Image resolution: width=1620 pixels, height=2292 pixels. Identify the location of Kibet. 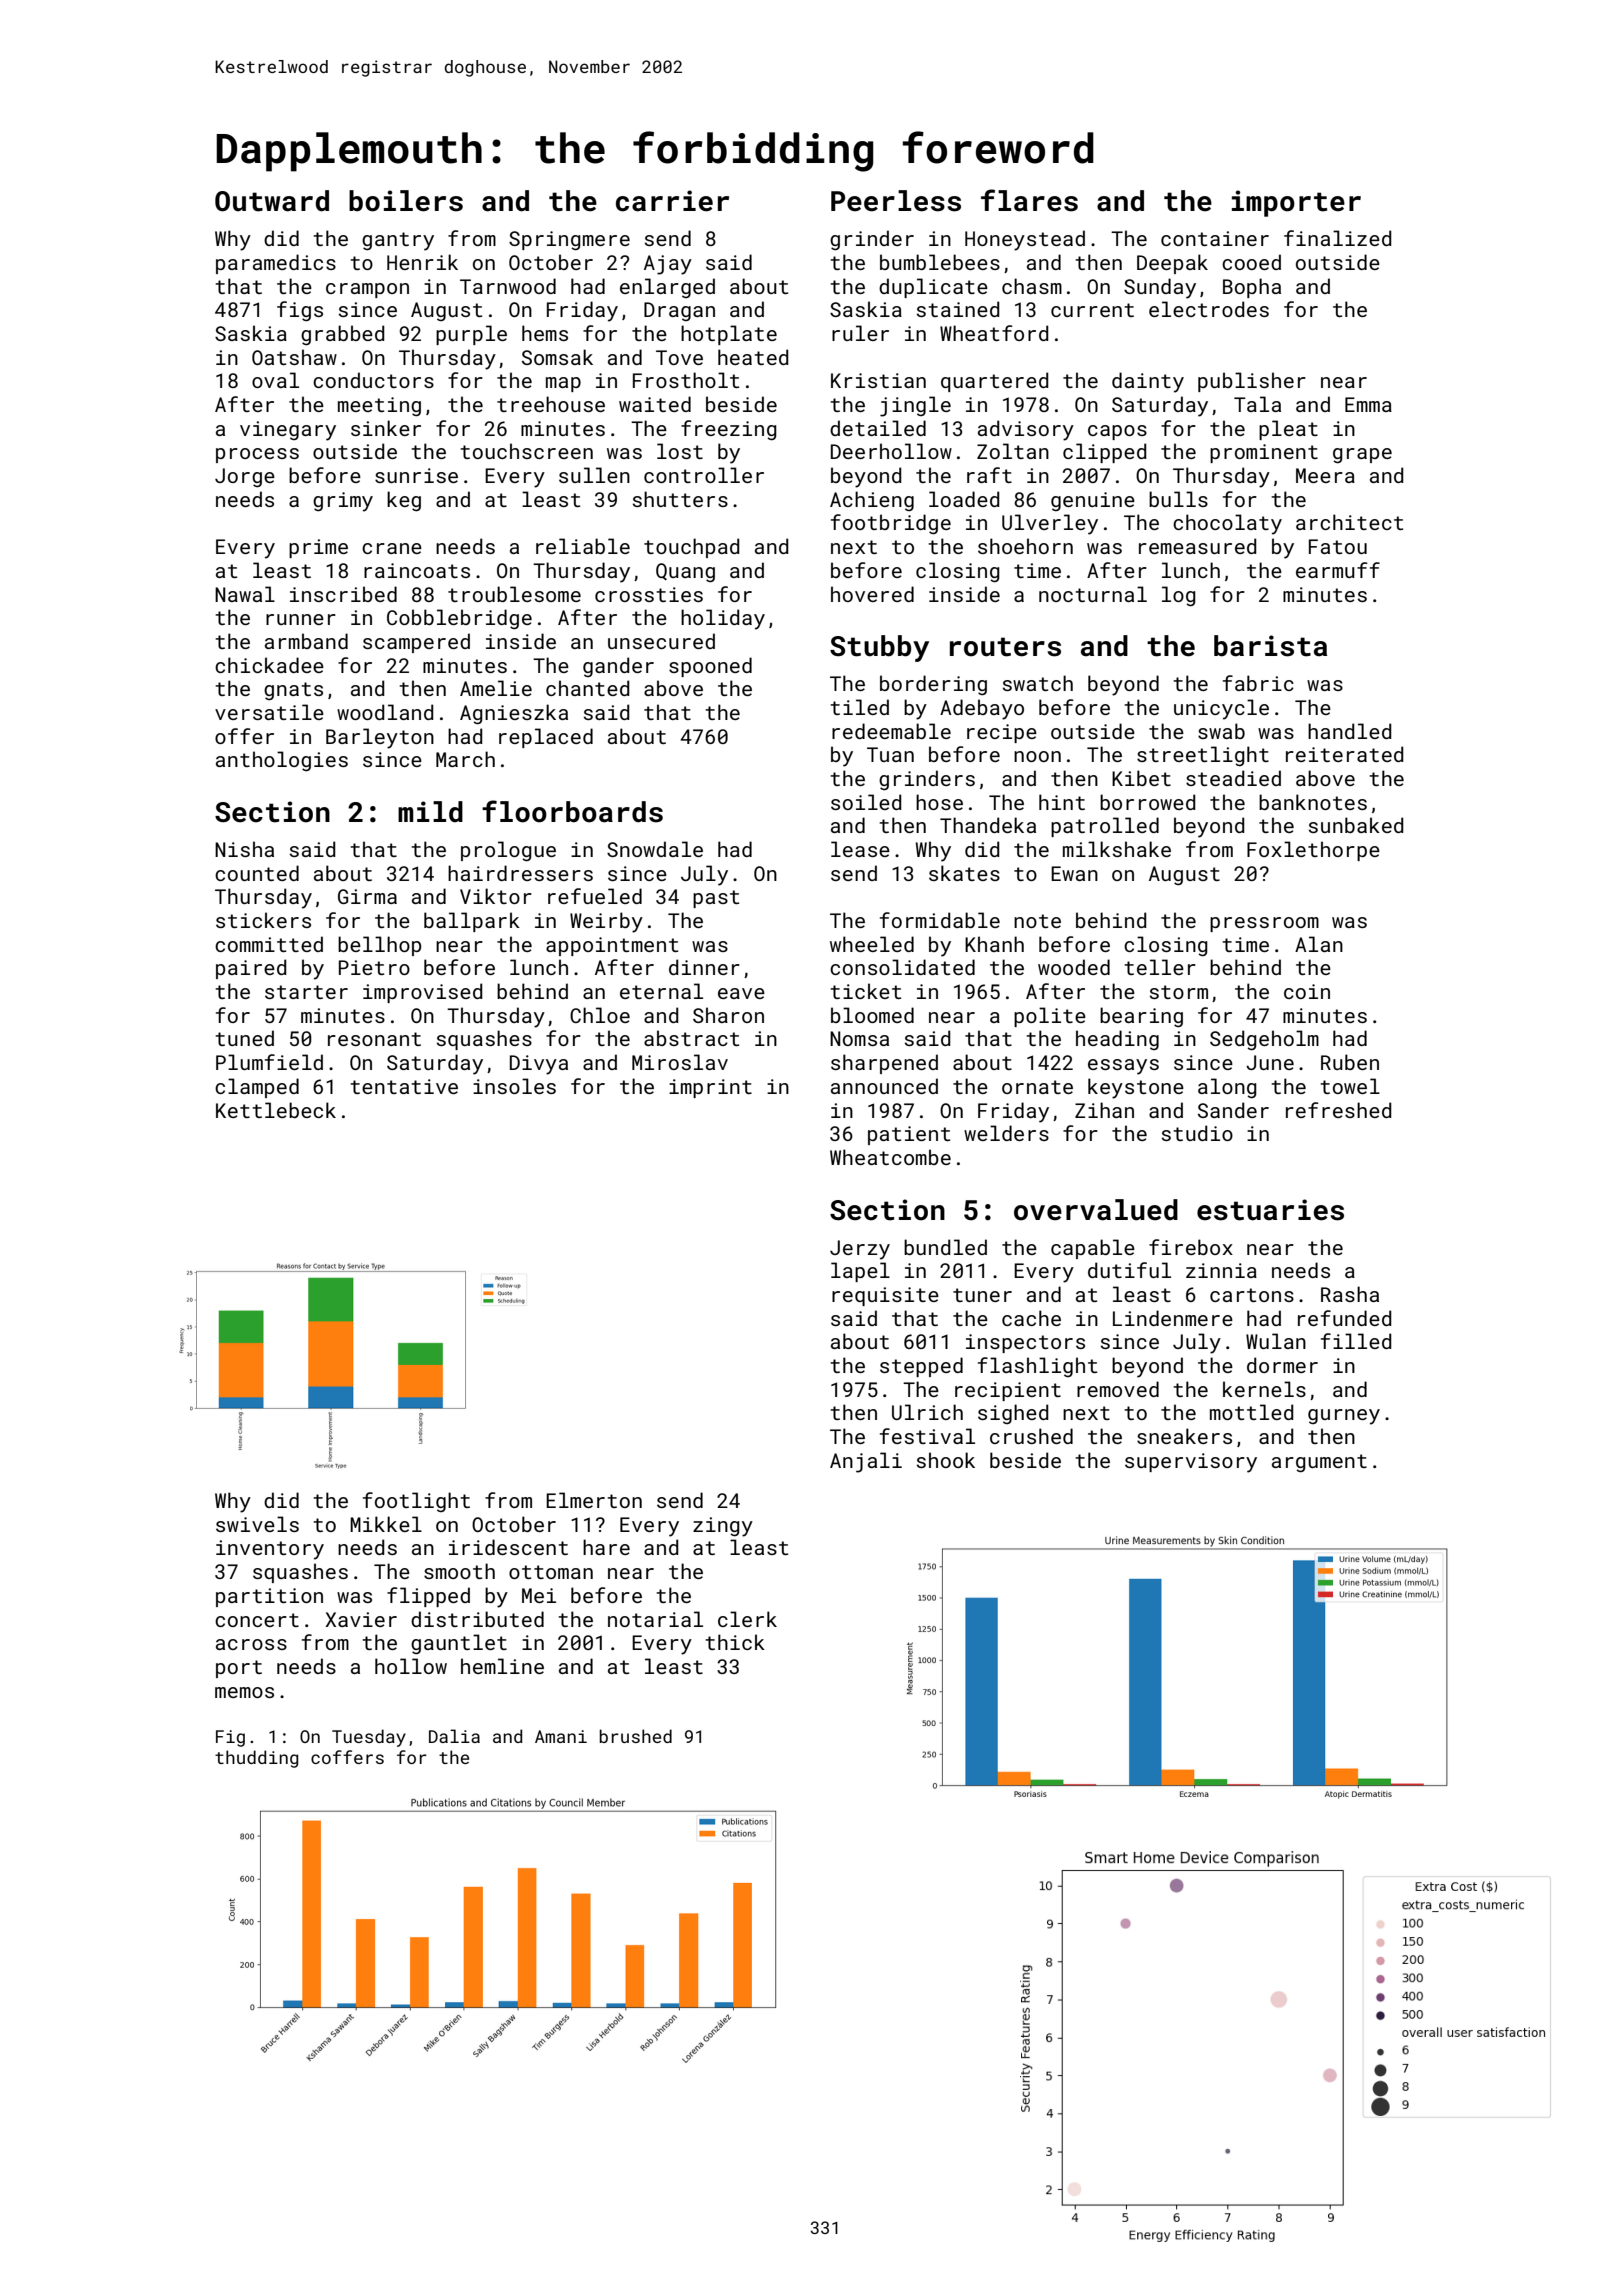
(1141, 778).
